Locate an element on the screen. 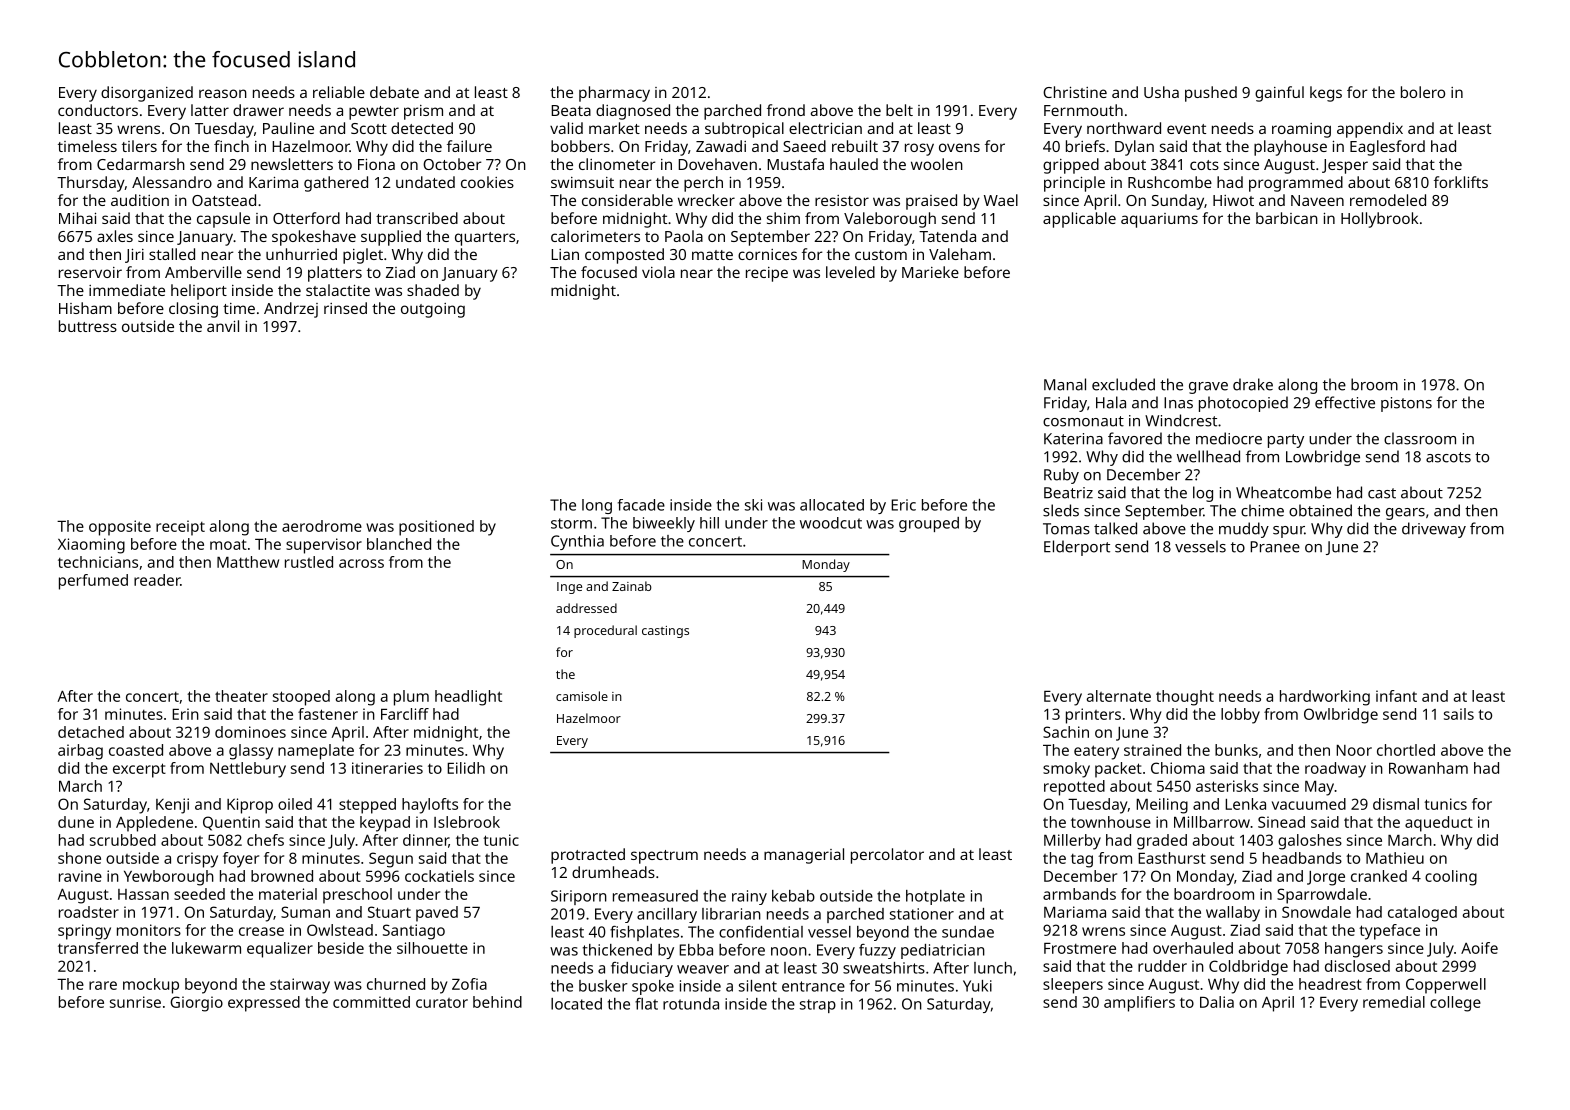 Image resolution: width=1570 pixels, height=1110 pixels. classroom is located at coordinates (1420, 438).
